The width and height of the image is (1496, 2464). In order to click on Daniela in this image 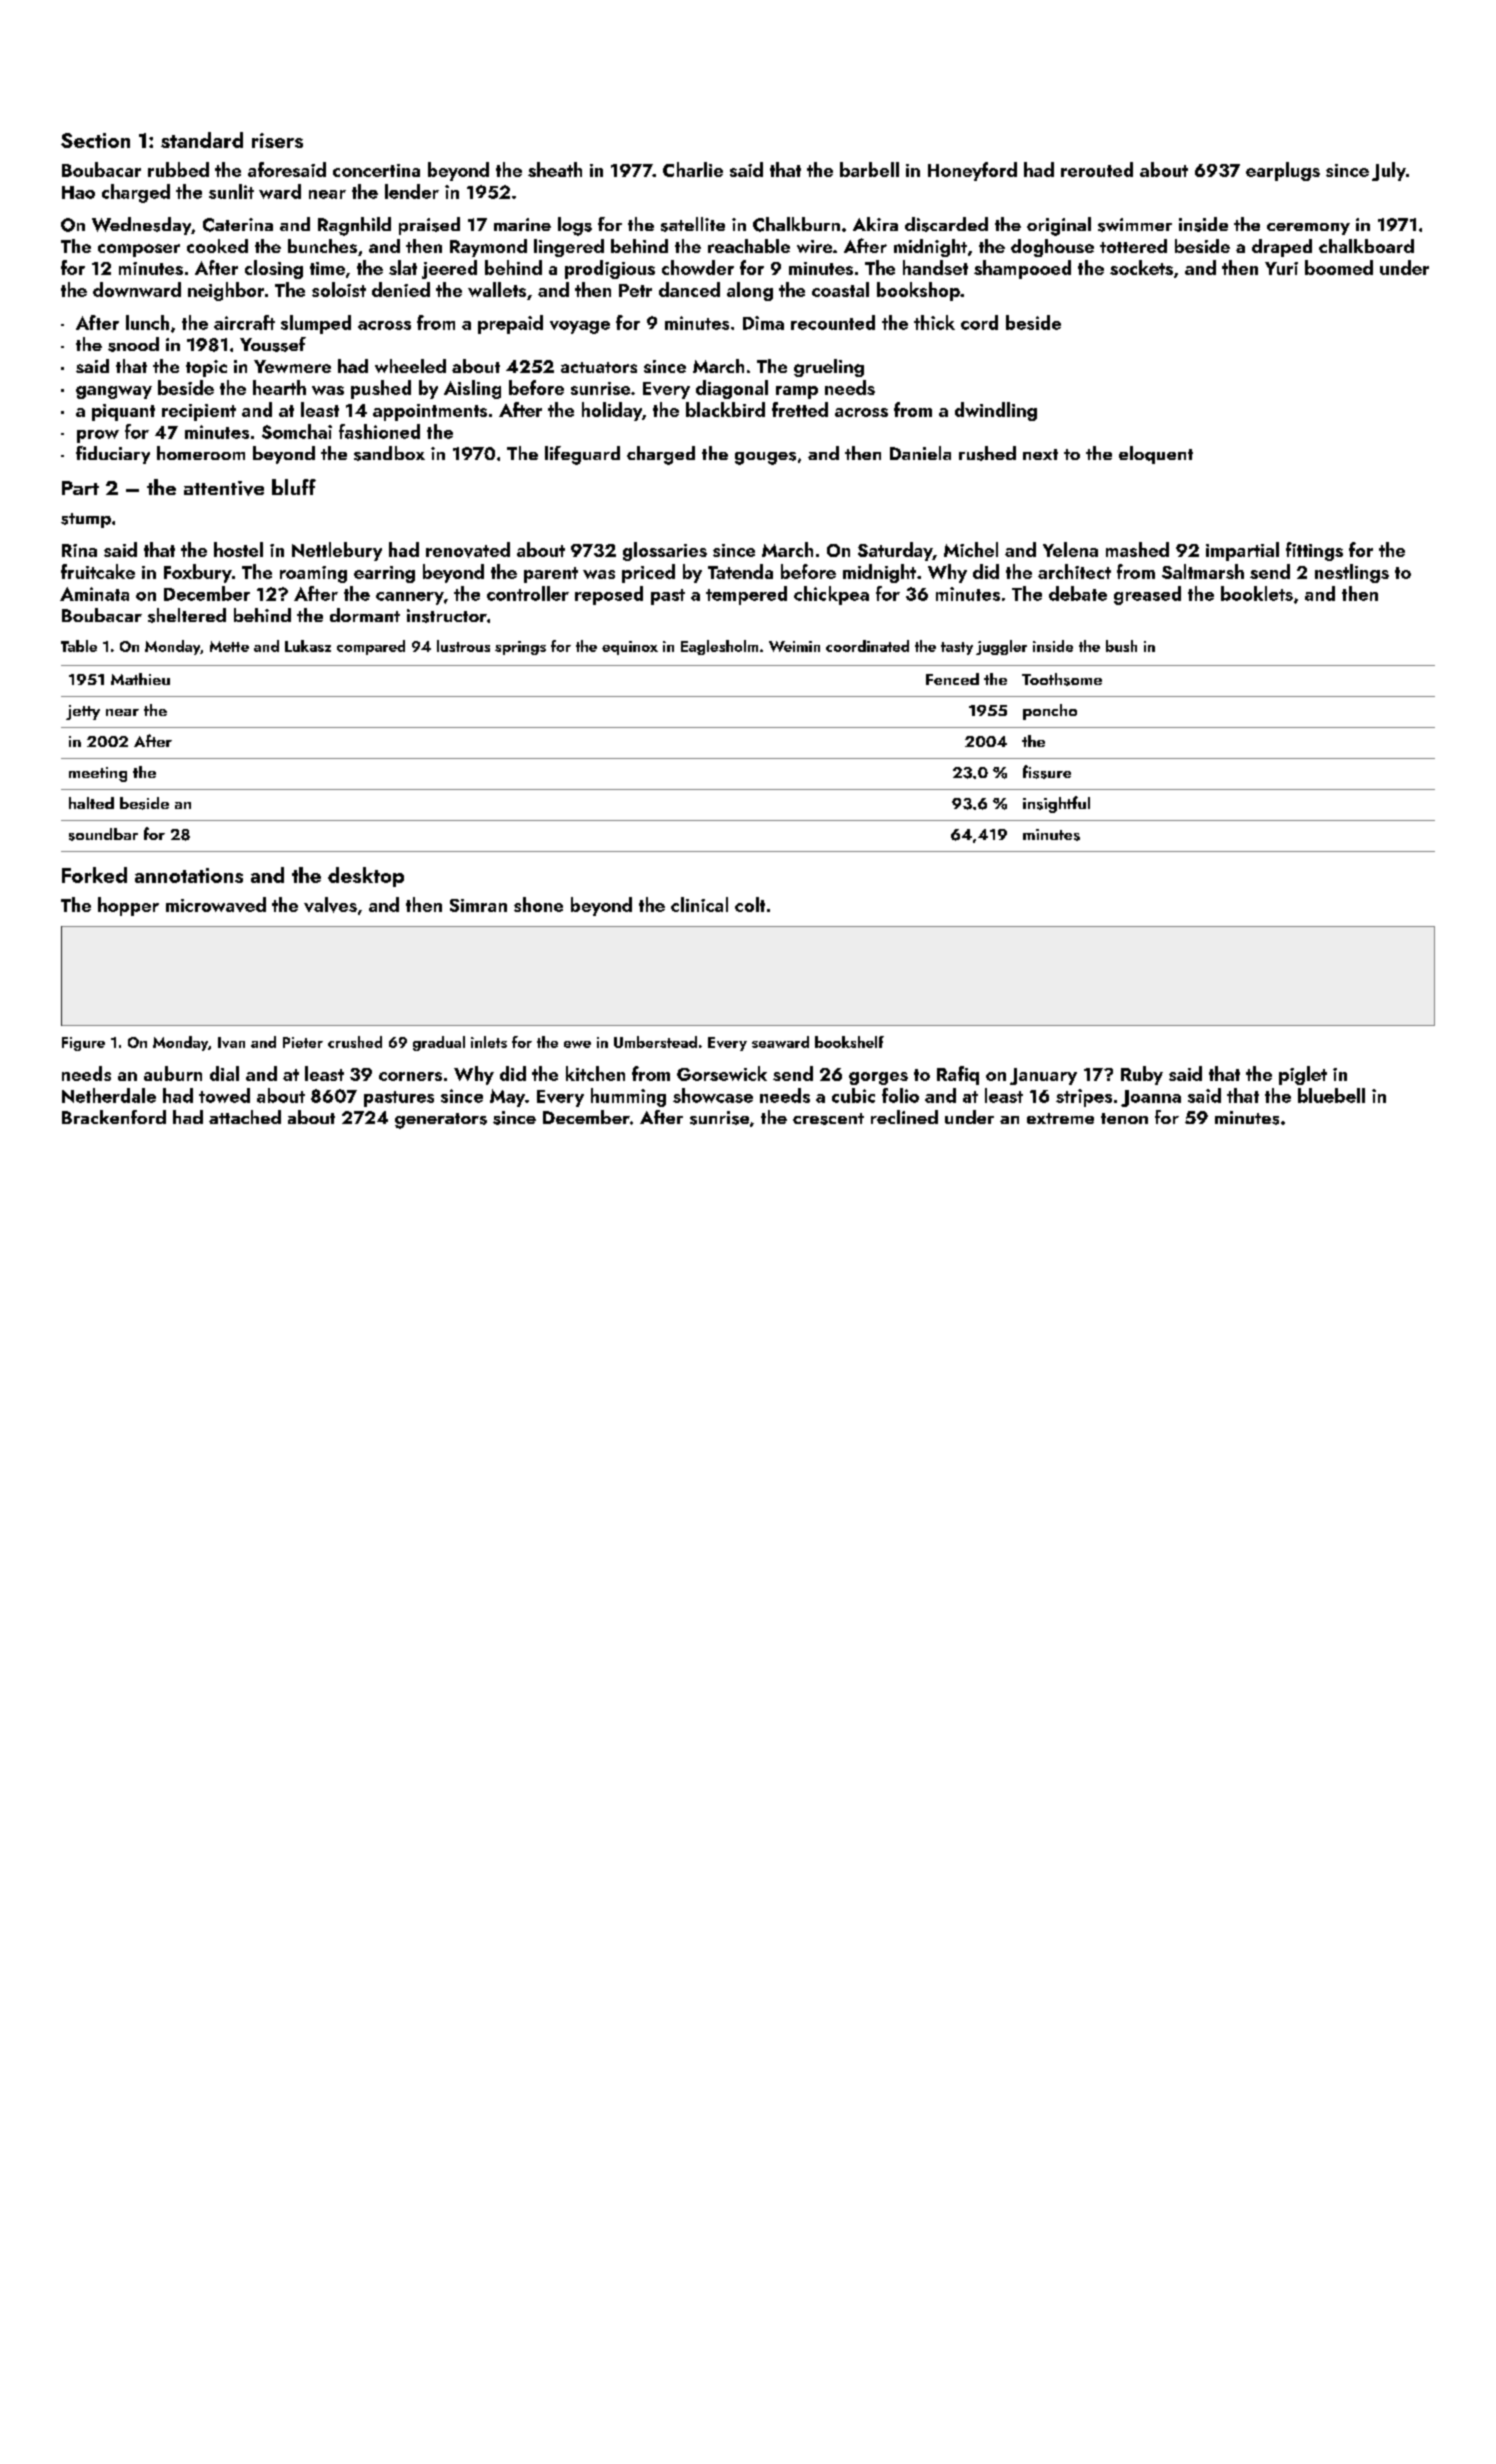, I will do `click(920, 453)`.
